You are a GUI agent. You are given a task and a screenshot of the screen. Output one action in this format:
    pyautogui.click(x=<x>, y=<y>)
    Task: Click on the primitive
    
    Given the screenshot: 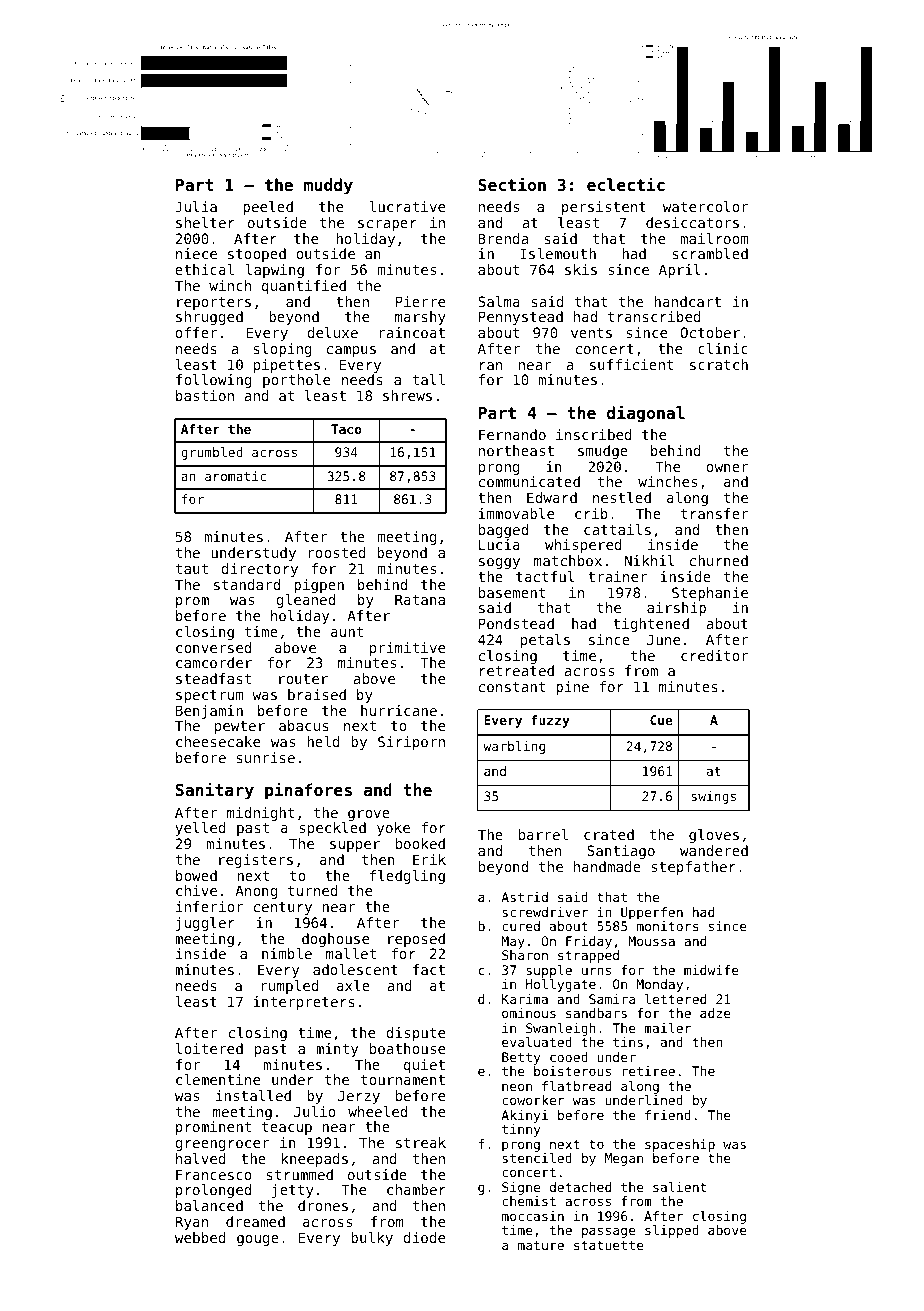 What is the action you would take?
    pyautogui.click(x=407, y=649)
